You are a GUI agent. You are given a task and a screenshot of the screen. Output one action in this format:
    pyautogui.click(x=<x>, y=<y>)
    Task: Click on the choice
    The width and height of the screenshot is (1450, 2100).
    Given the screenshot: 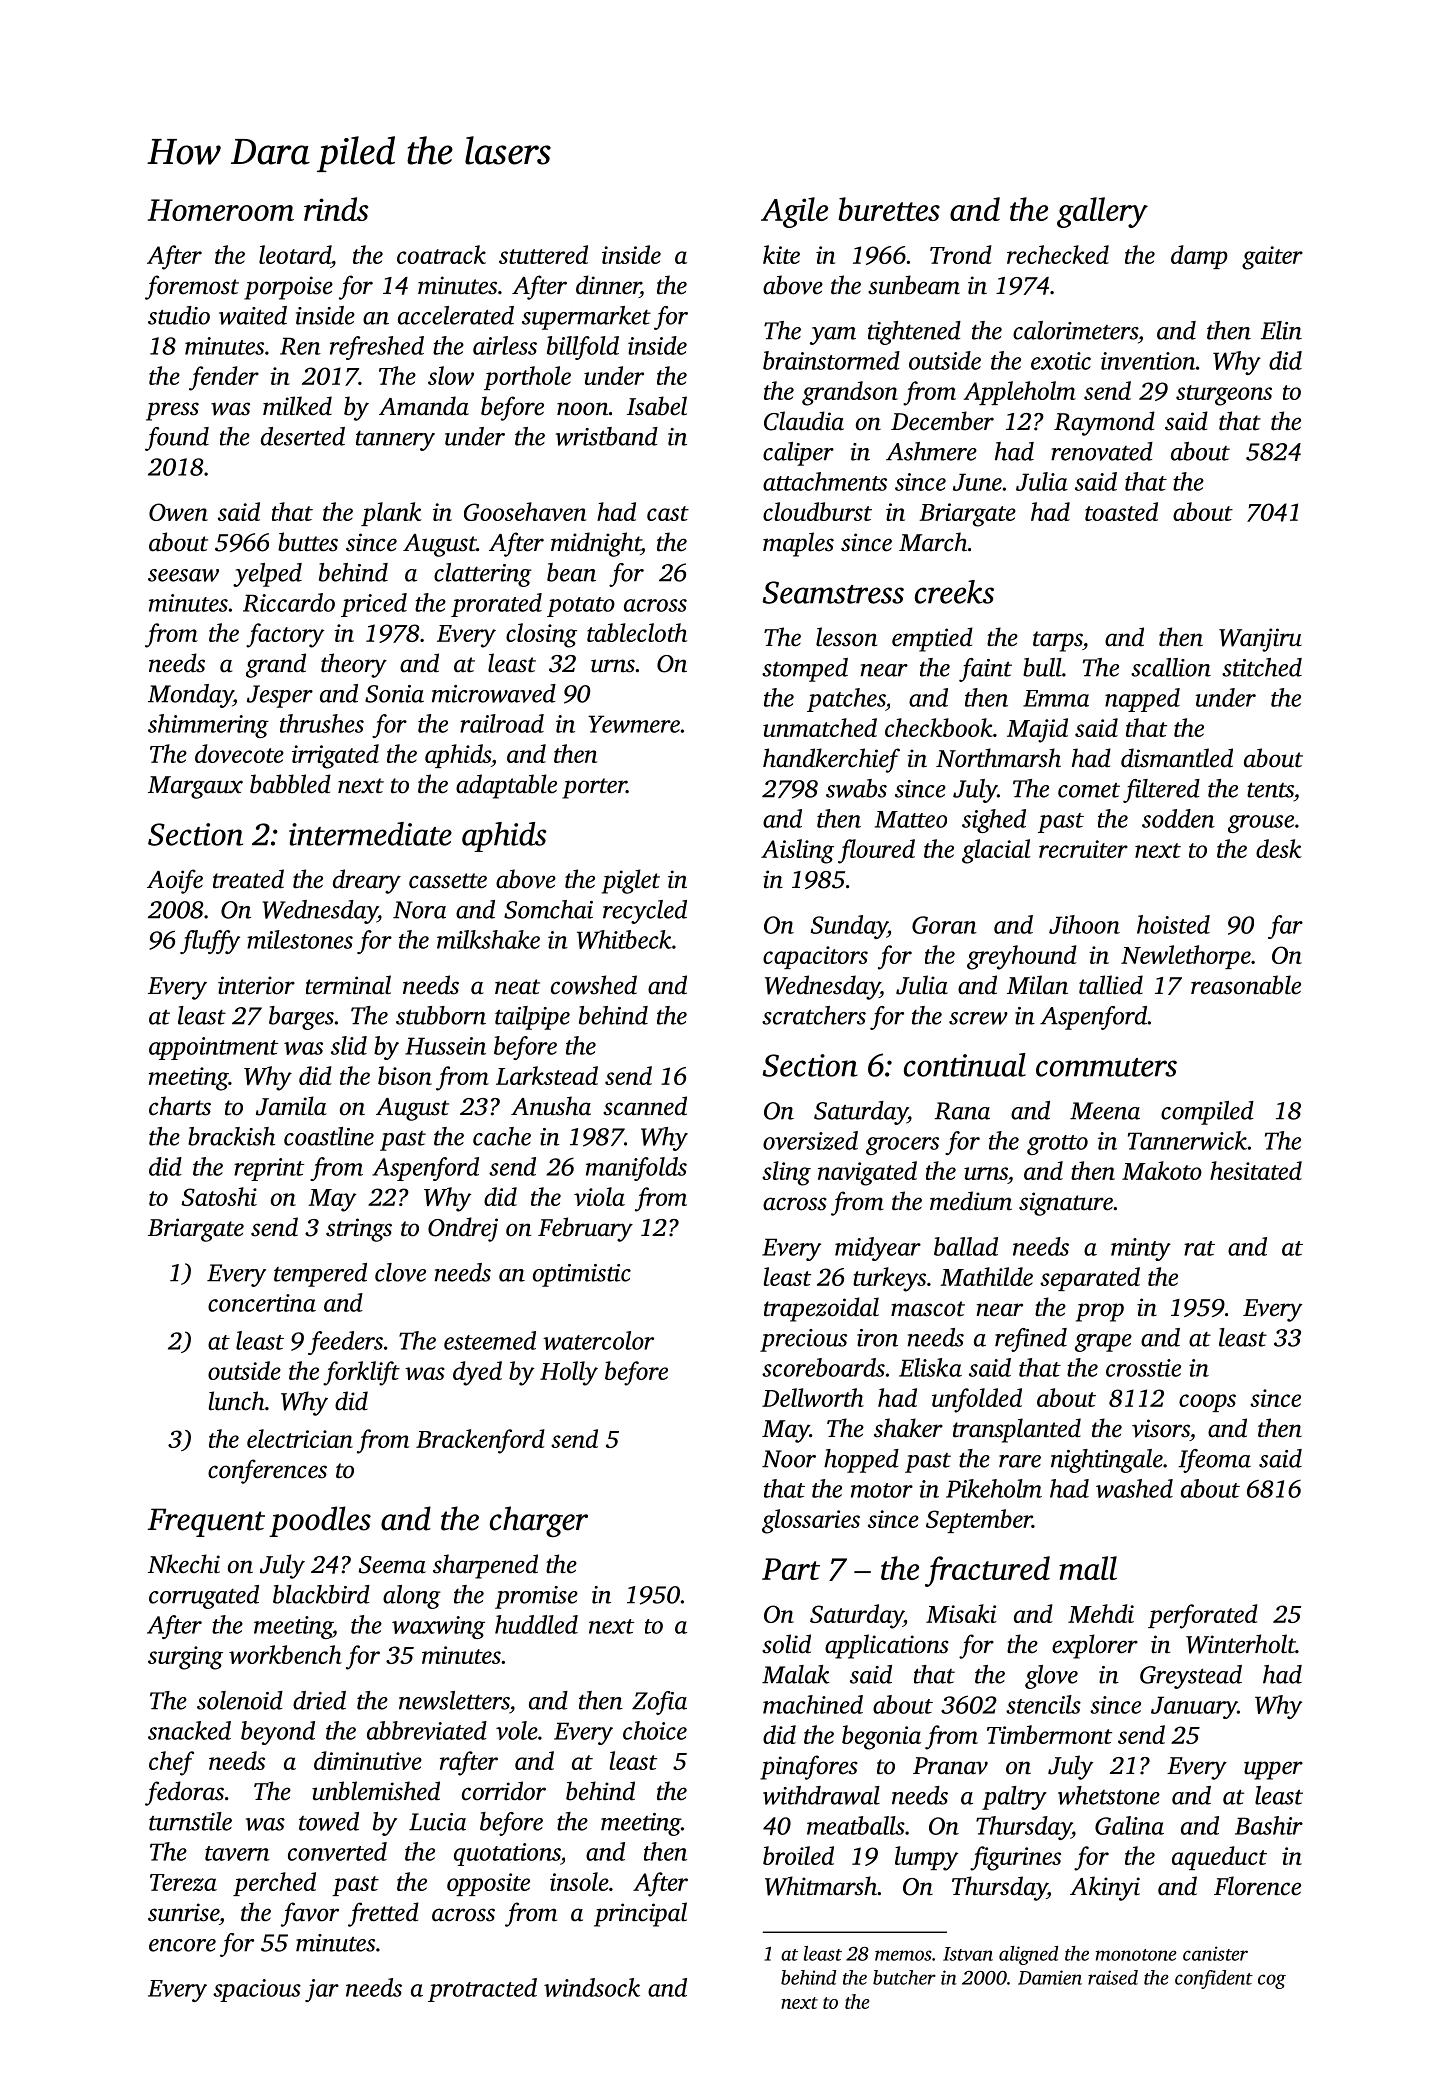 What is the action you would take?
    pyautogui.click(x=655, y=1730)
